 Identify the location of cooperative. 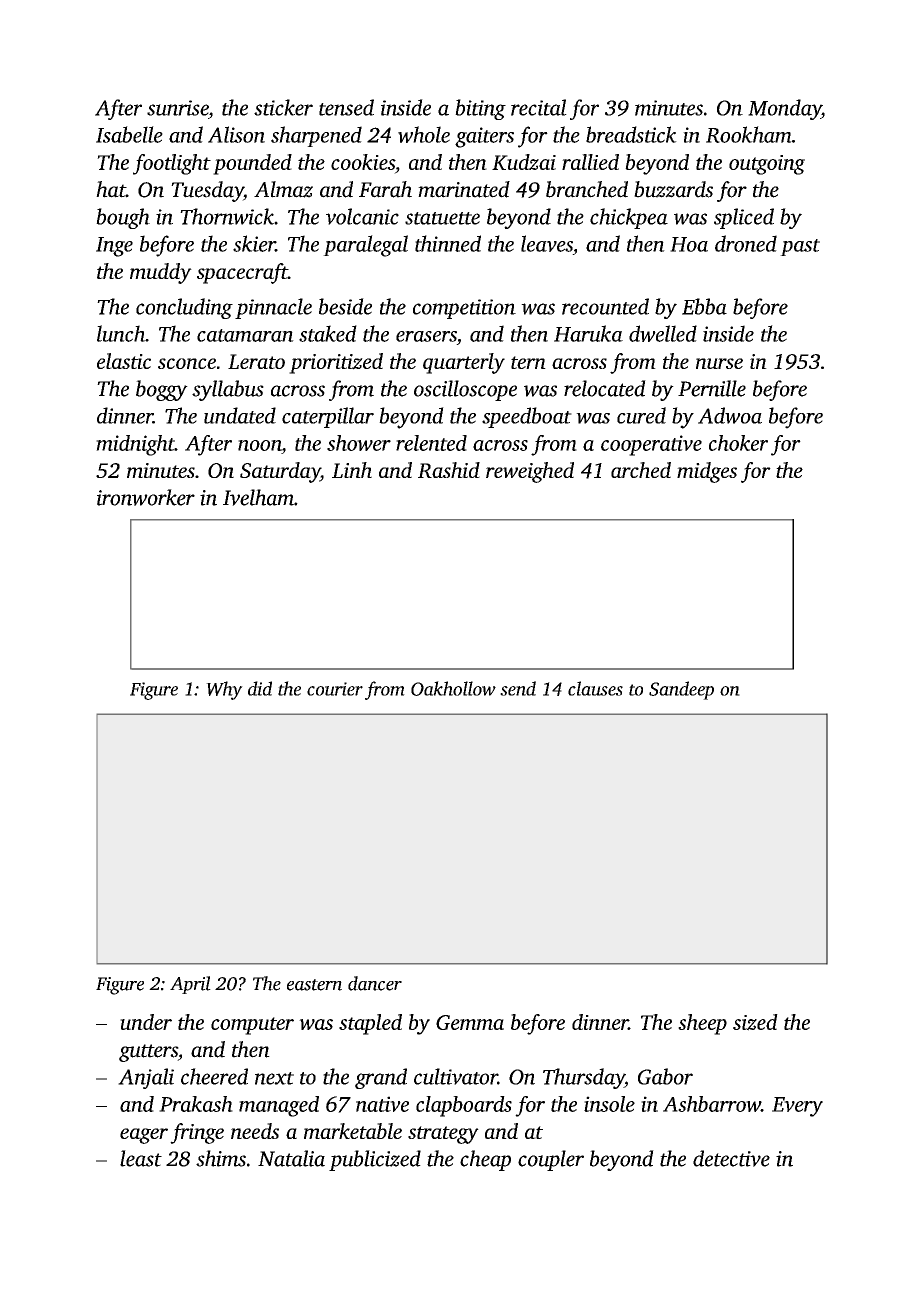
(651, 445).
